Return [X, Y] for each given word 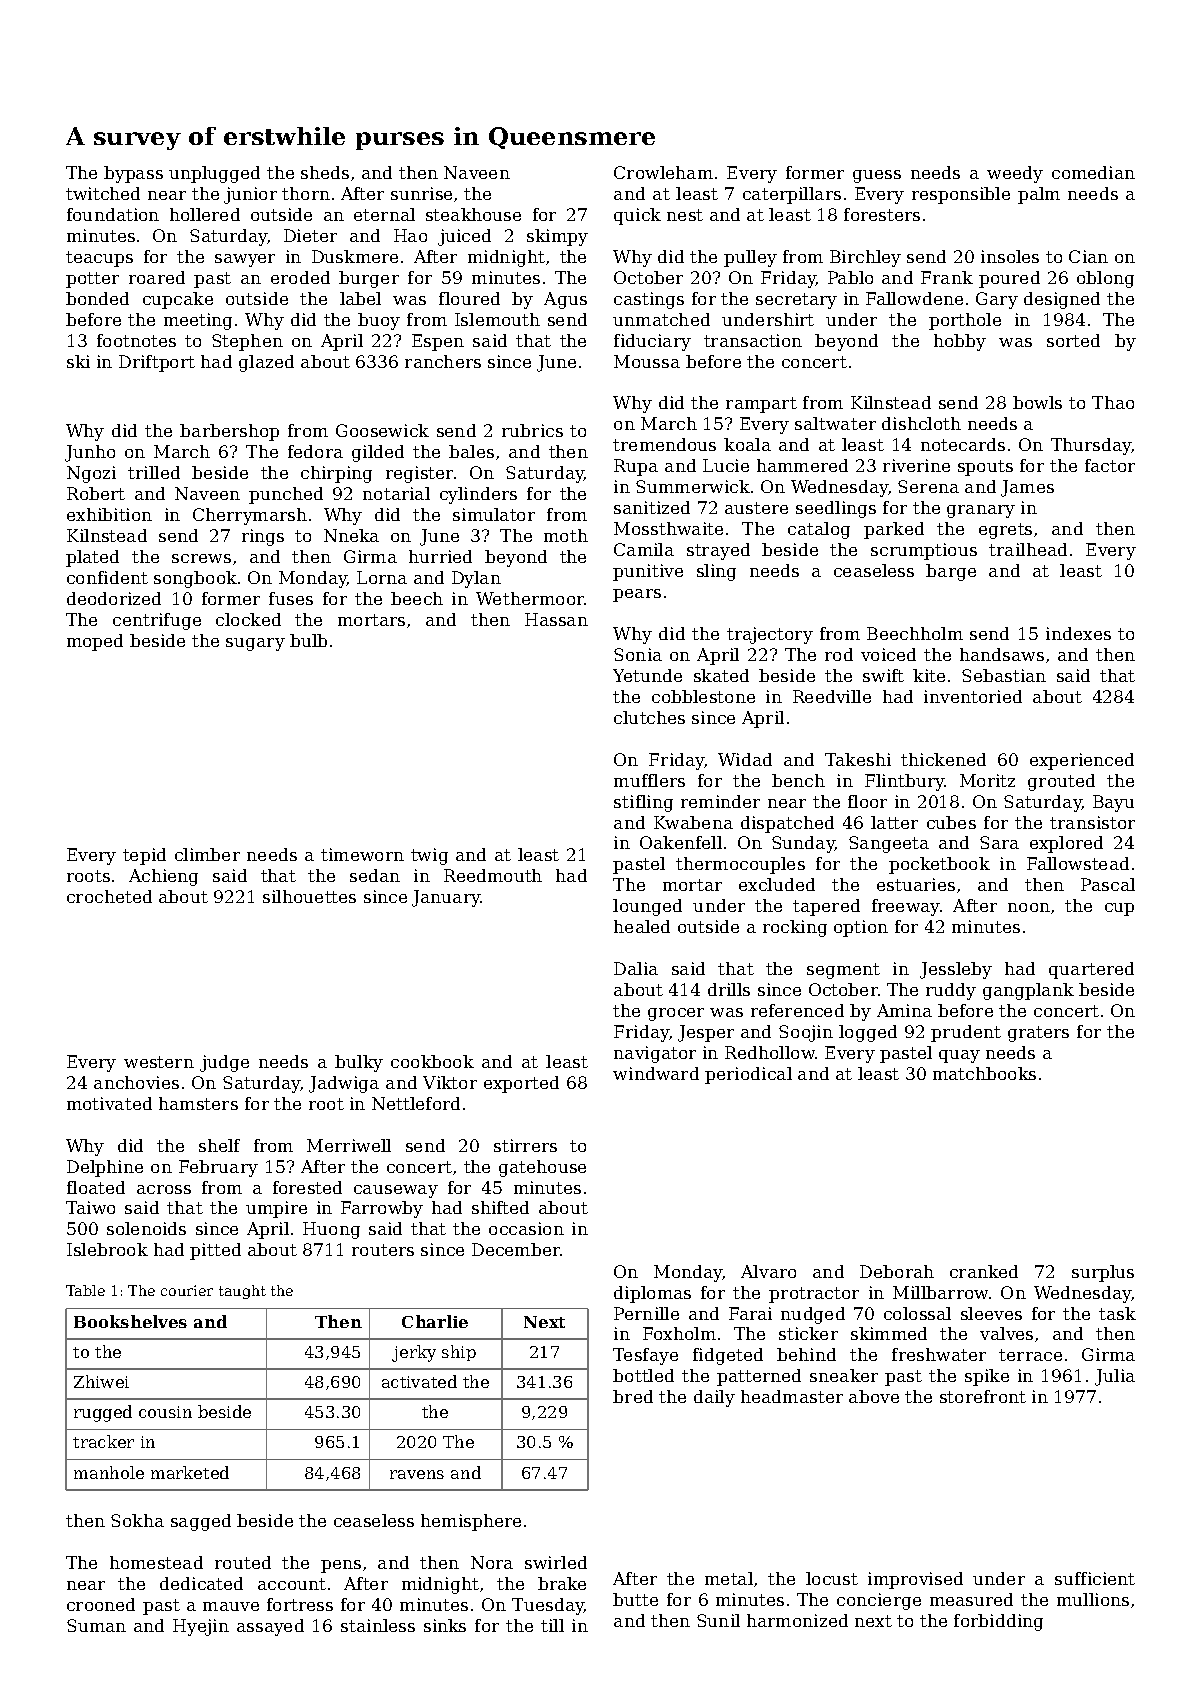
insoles [1010, 256]
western [159, 1062]
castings [649, 300]
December [516, 1249]
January [446, 898]
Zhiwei [101, 1381]
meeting [198, 321]
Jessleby [956, 970]
